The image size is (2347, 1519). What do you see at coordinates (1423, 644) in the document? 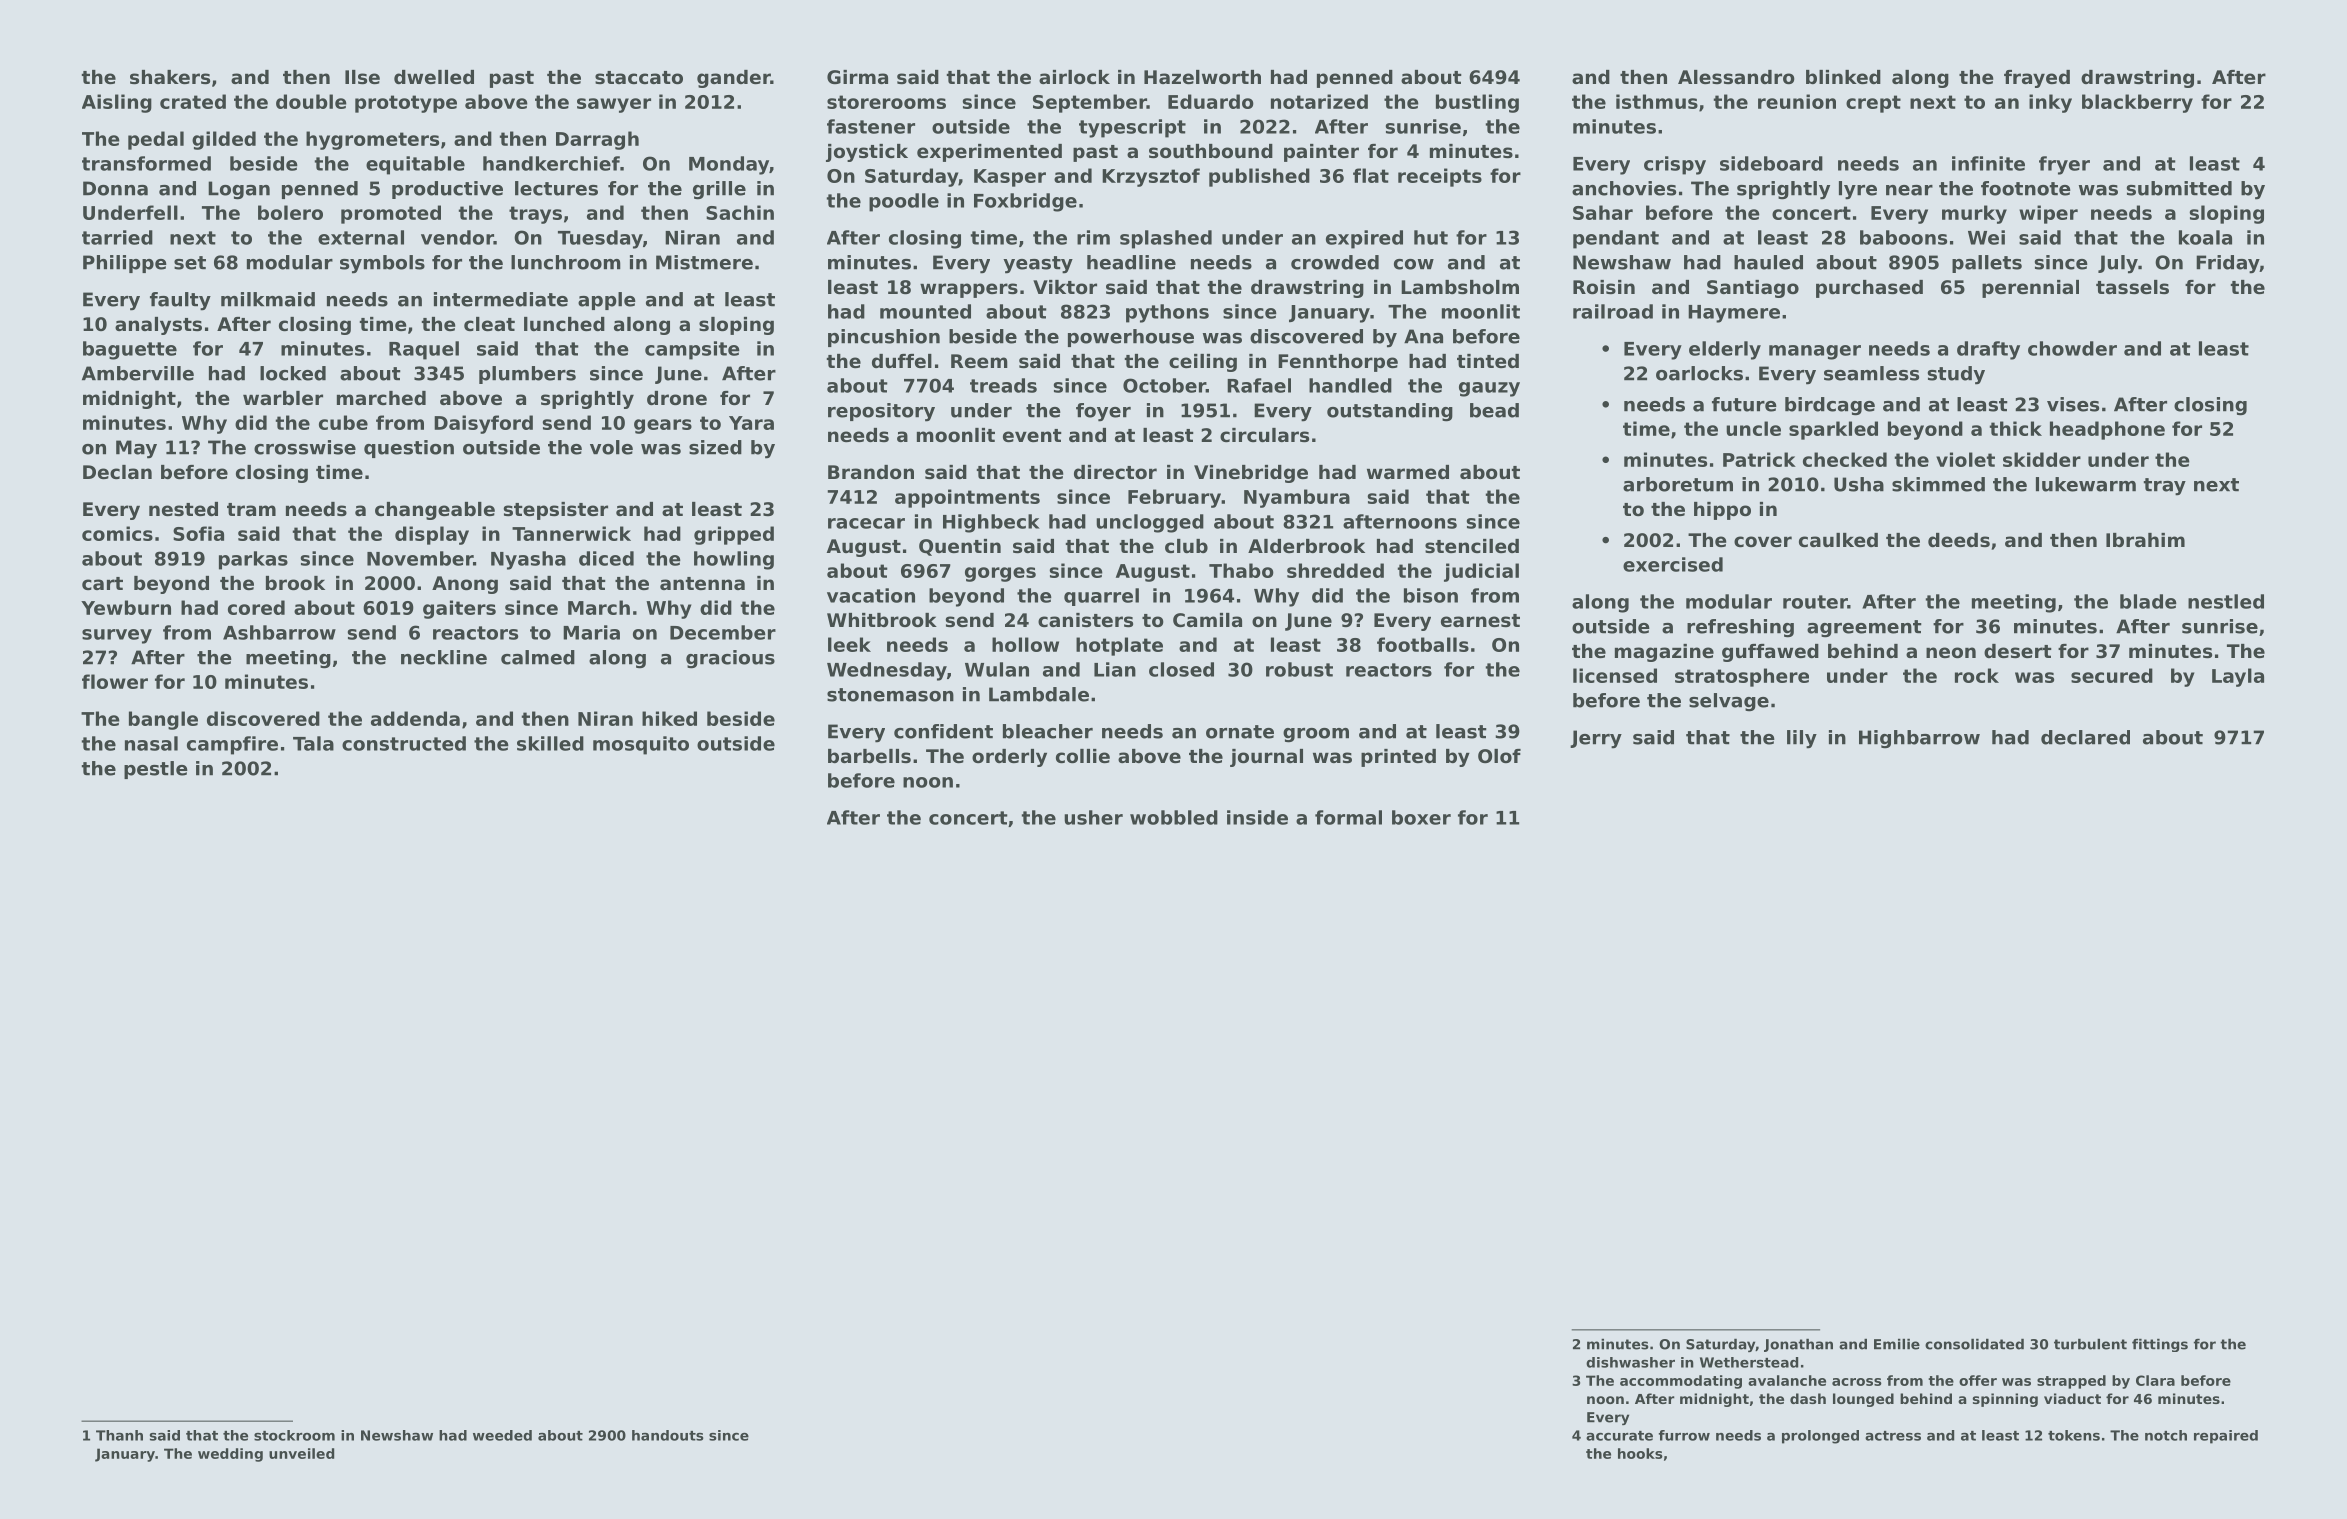
I see `footballs` at bounding box center [1423, 644].
